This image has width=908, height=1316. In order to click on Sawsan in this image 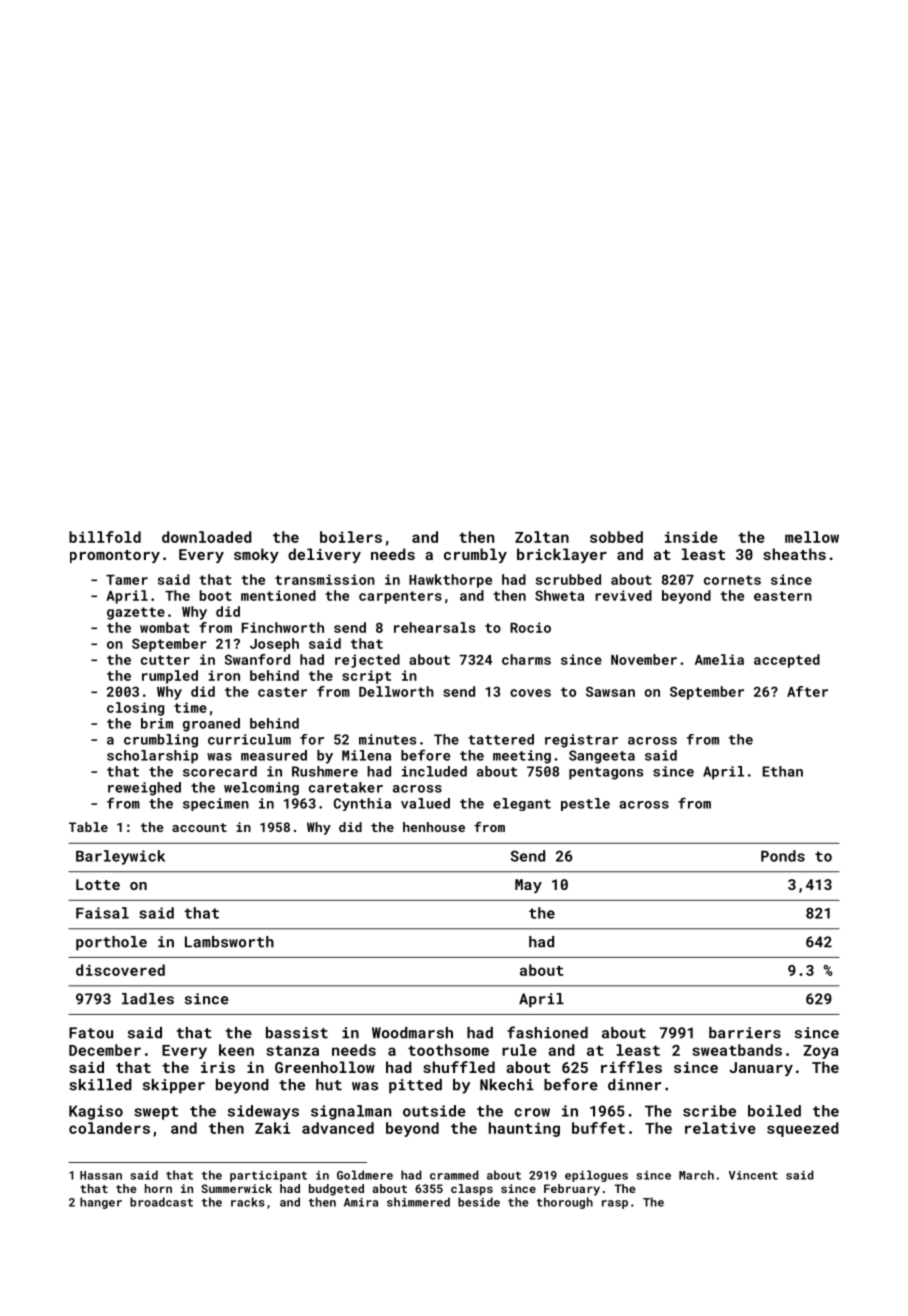, I will do `click(610, 691)`.
